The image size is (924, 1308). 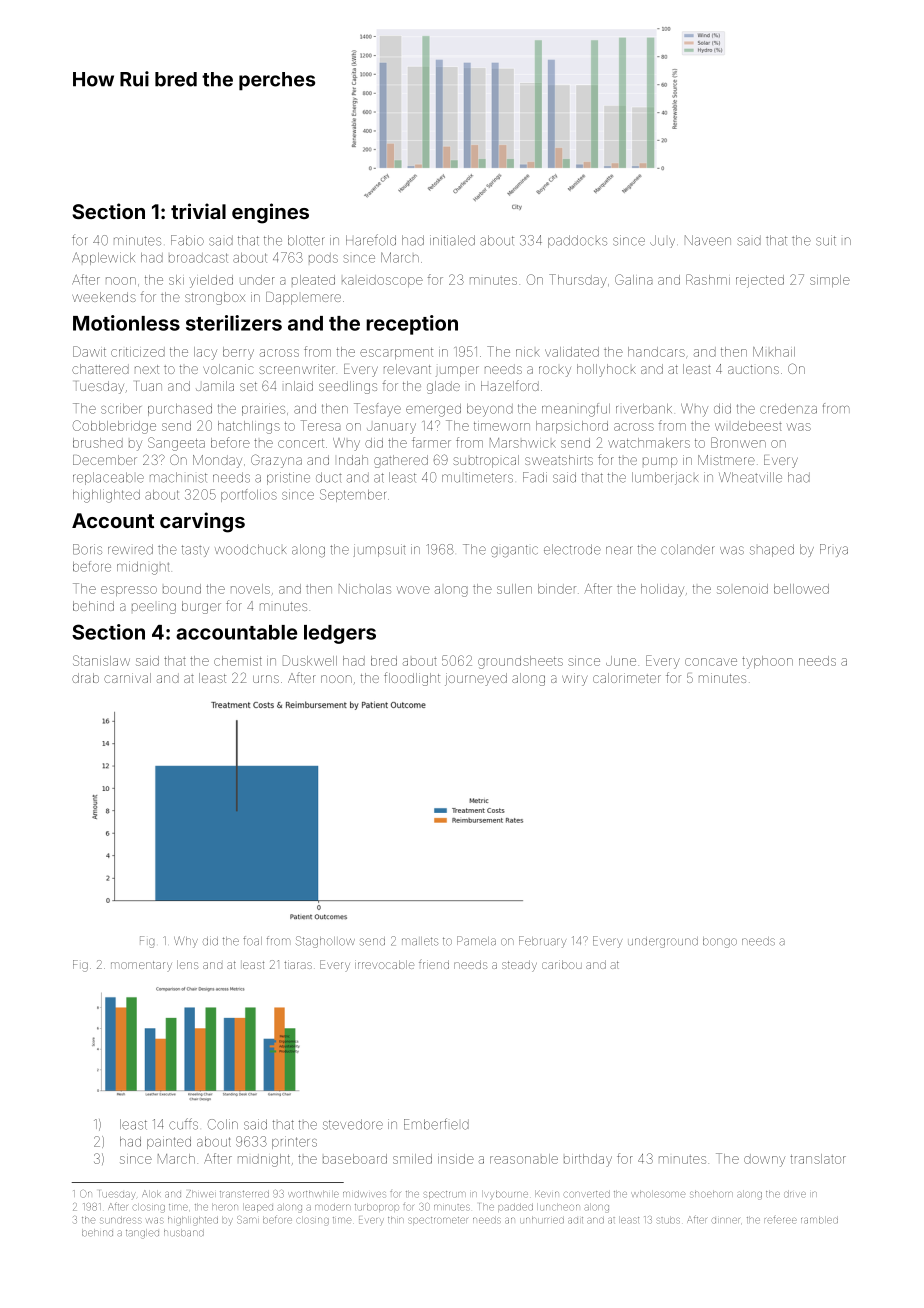 I want to click on reasonable, so click(x=524, y=1159).
